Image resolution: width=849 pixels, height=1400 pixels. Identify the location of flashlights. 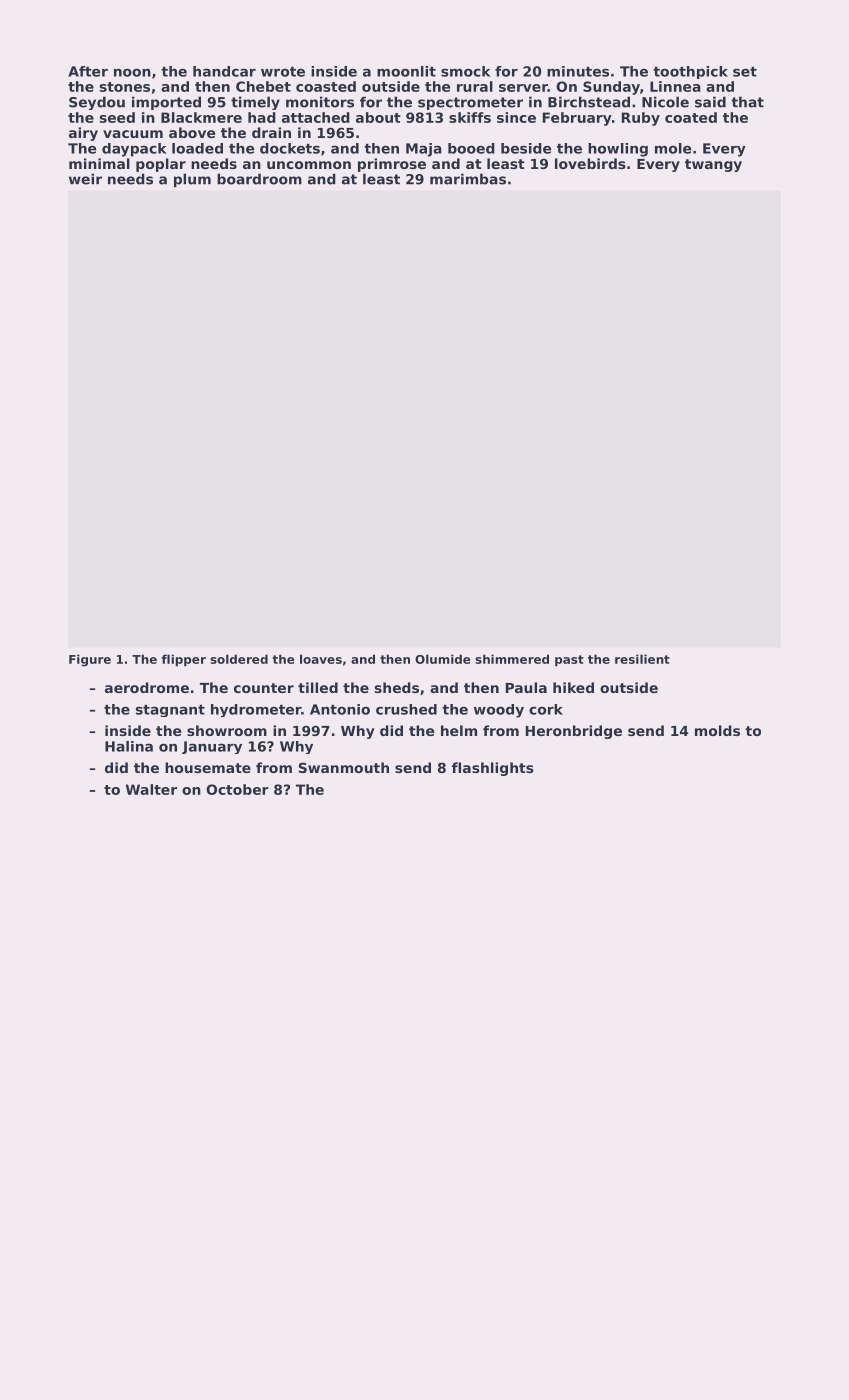
(493, 769).
